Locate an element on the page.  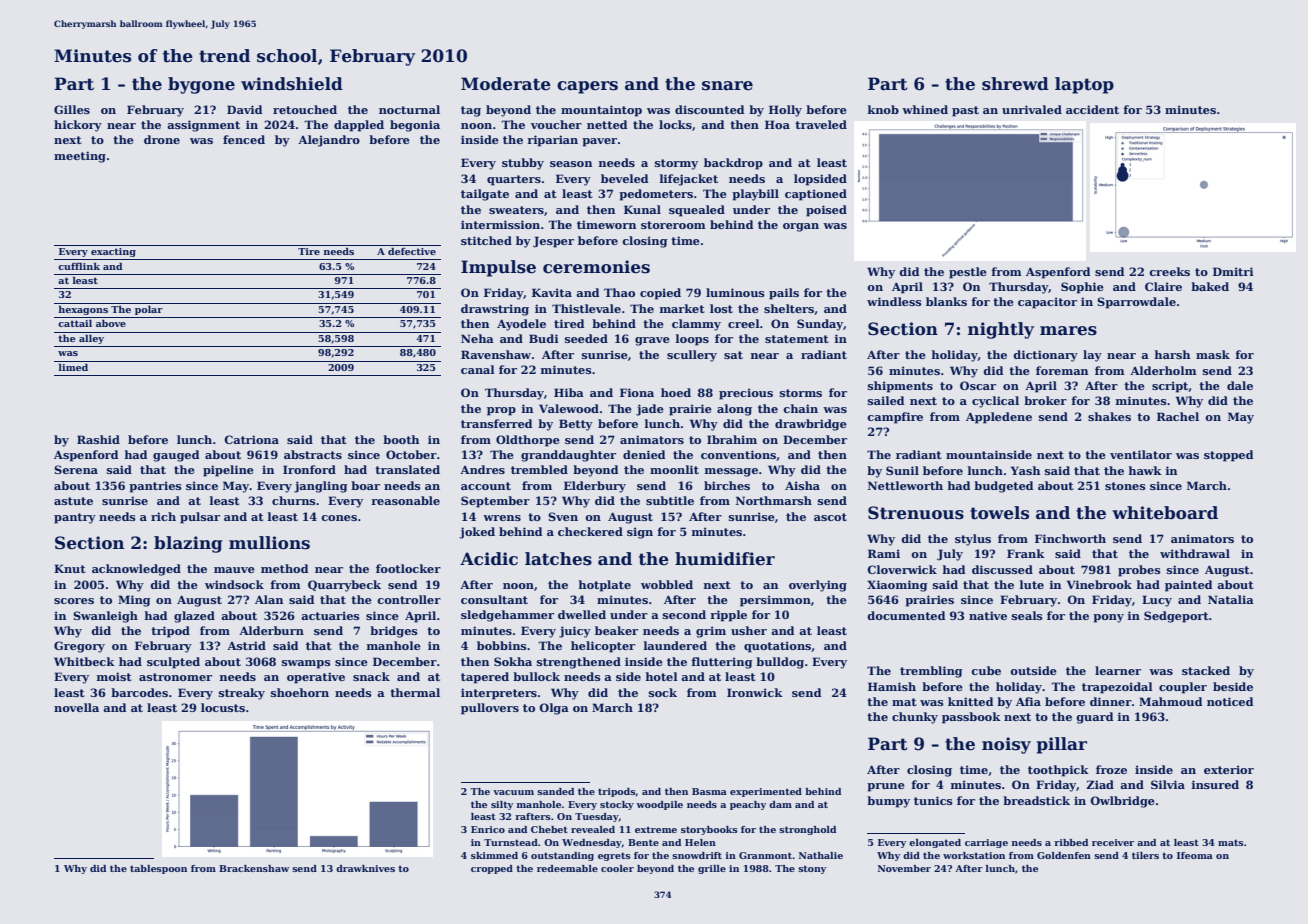
Finchworth is located at coordinates (1070, 538).
